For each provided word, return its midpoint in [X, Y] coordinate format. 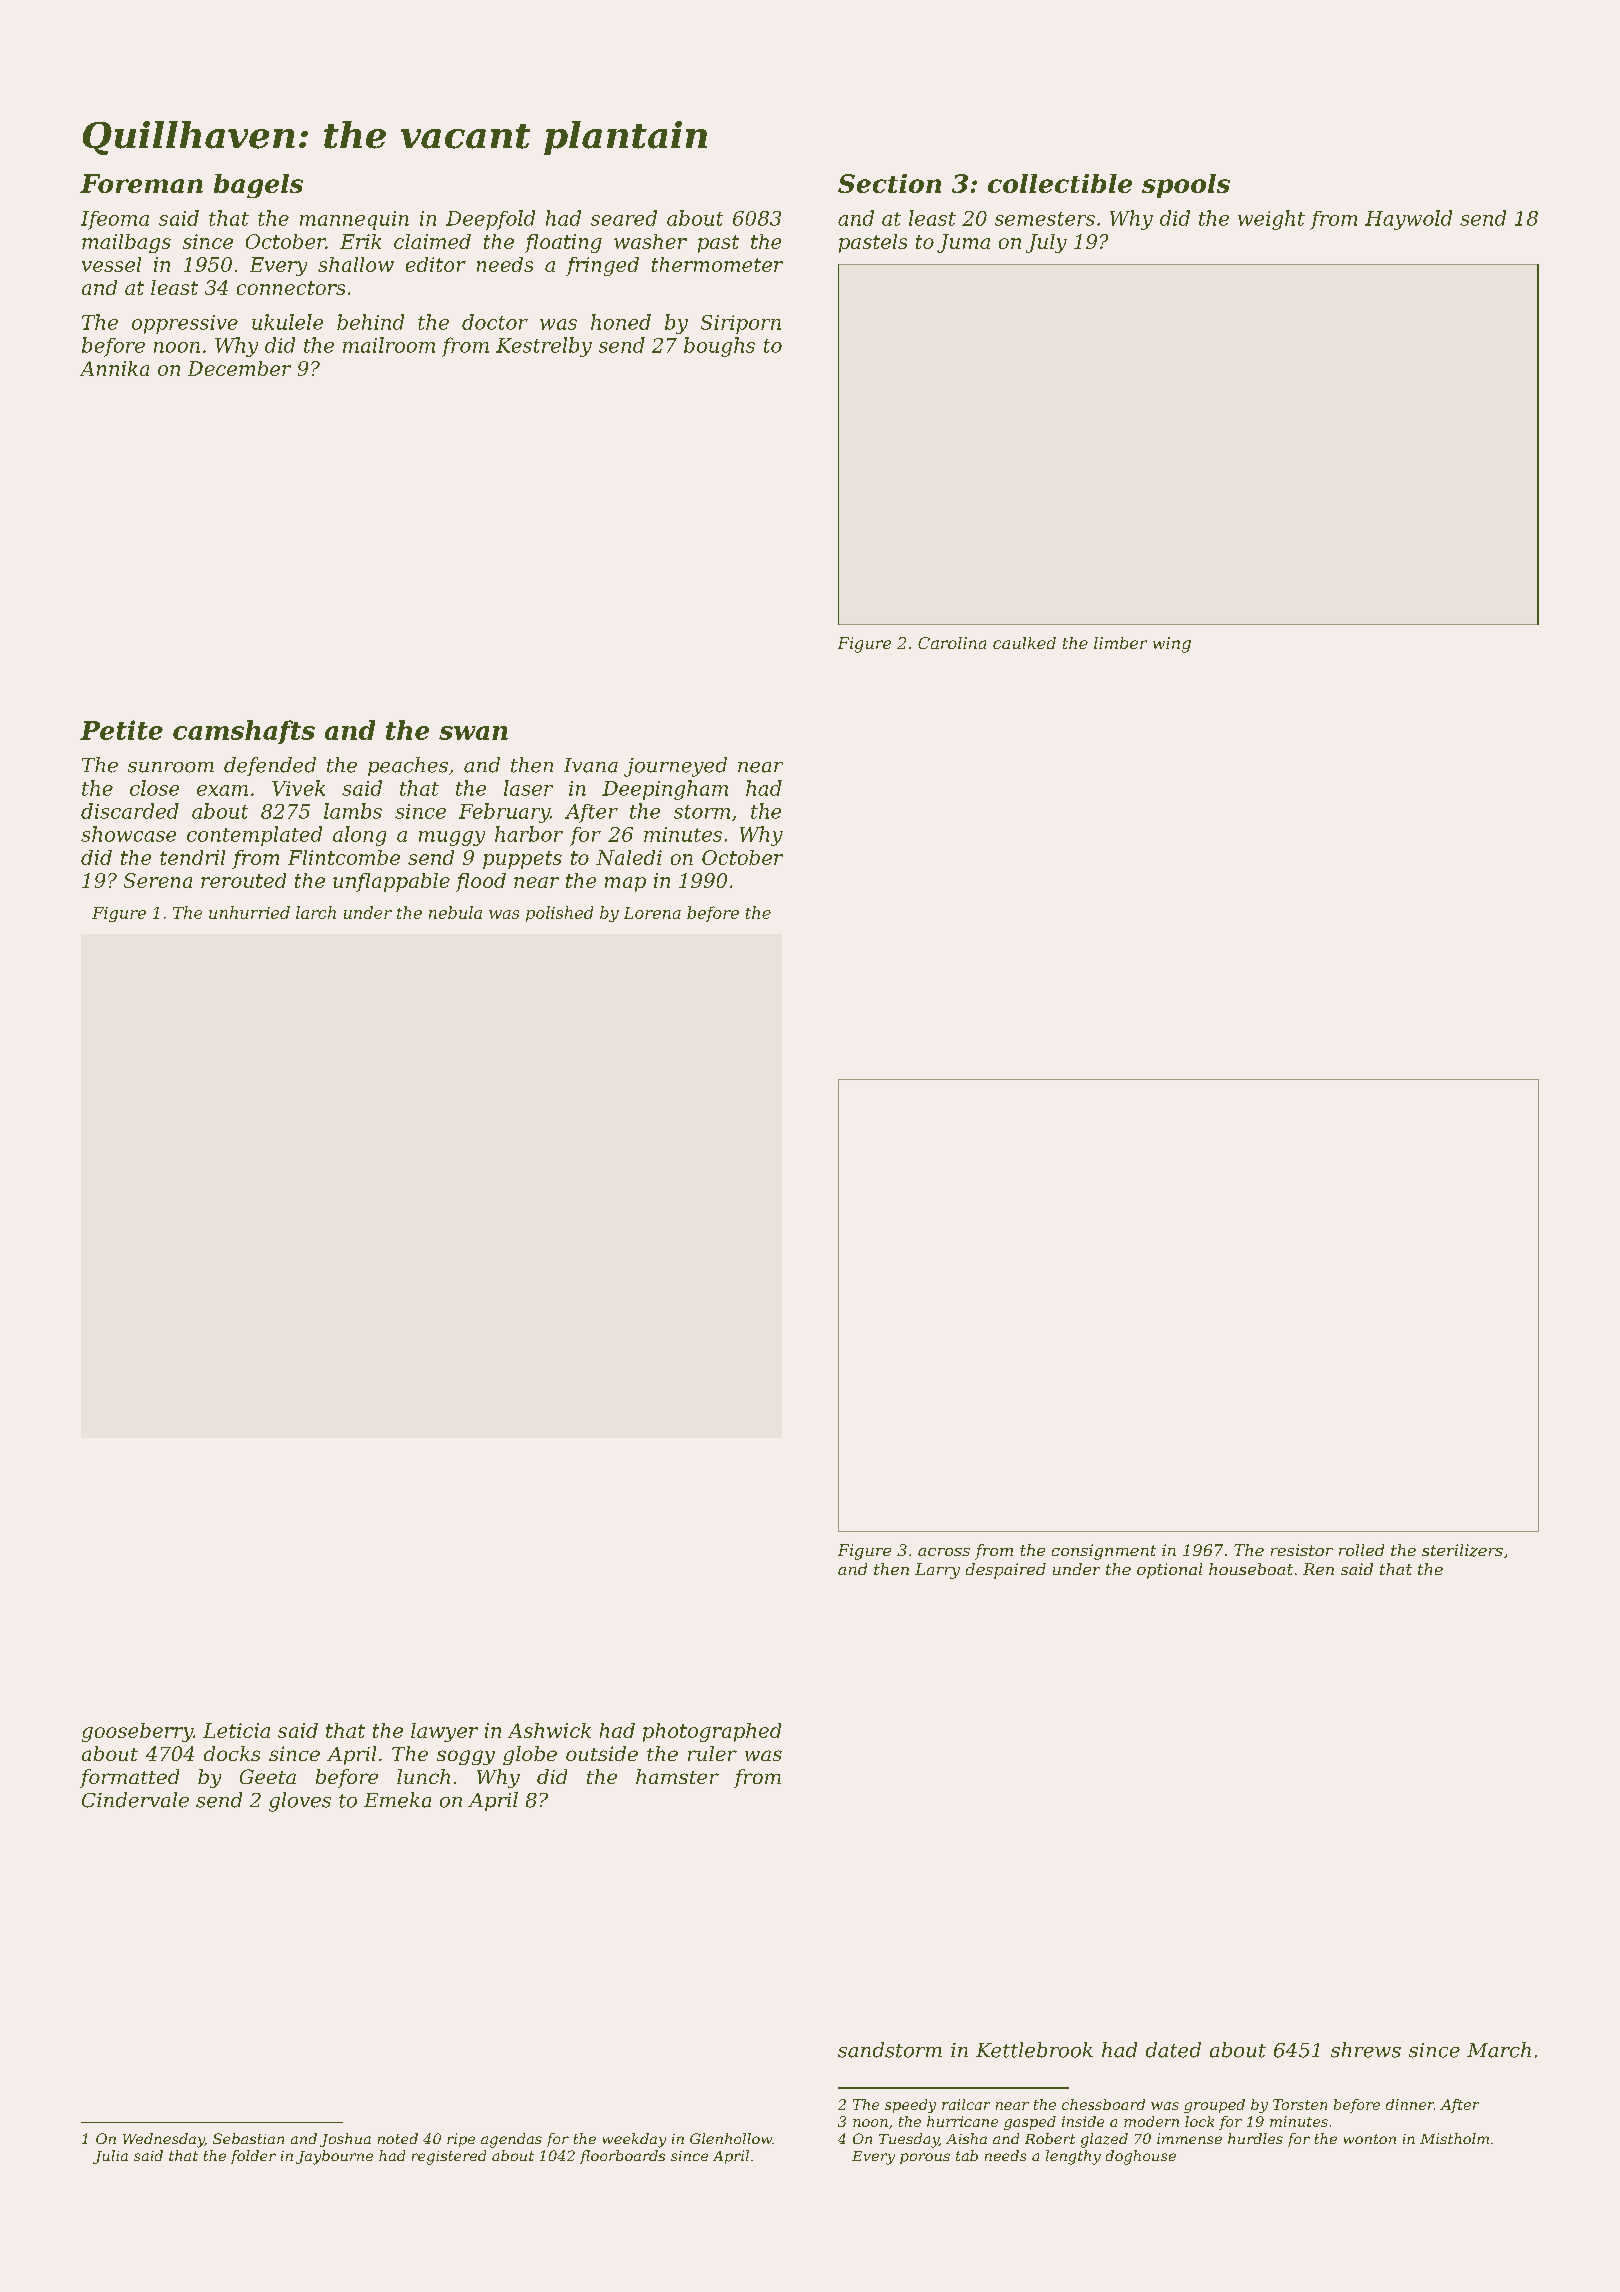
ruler [712, 1753]
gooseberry [137, 1732]
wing [1172, 645]
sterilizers [1462, 1550]
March [1499, 2050]
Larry [937, 1571]
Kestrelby [544, 347]
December [239, 368]
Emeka [397, 1800]
